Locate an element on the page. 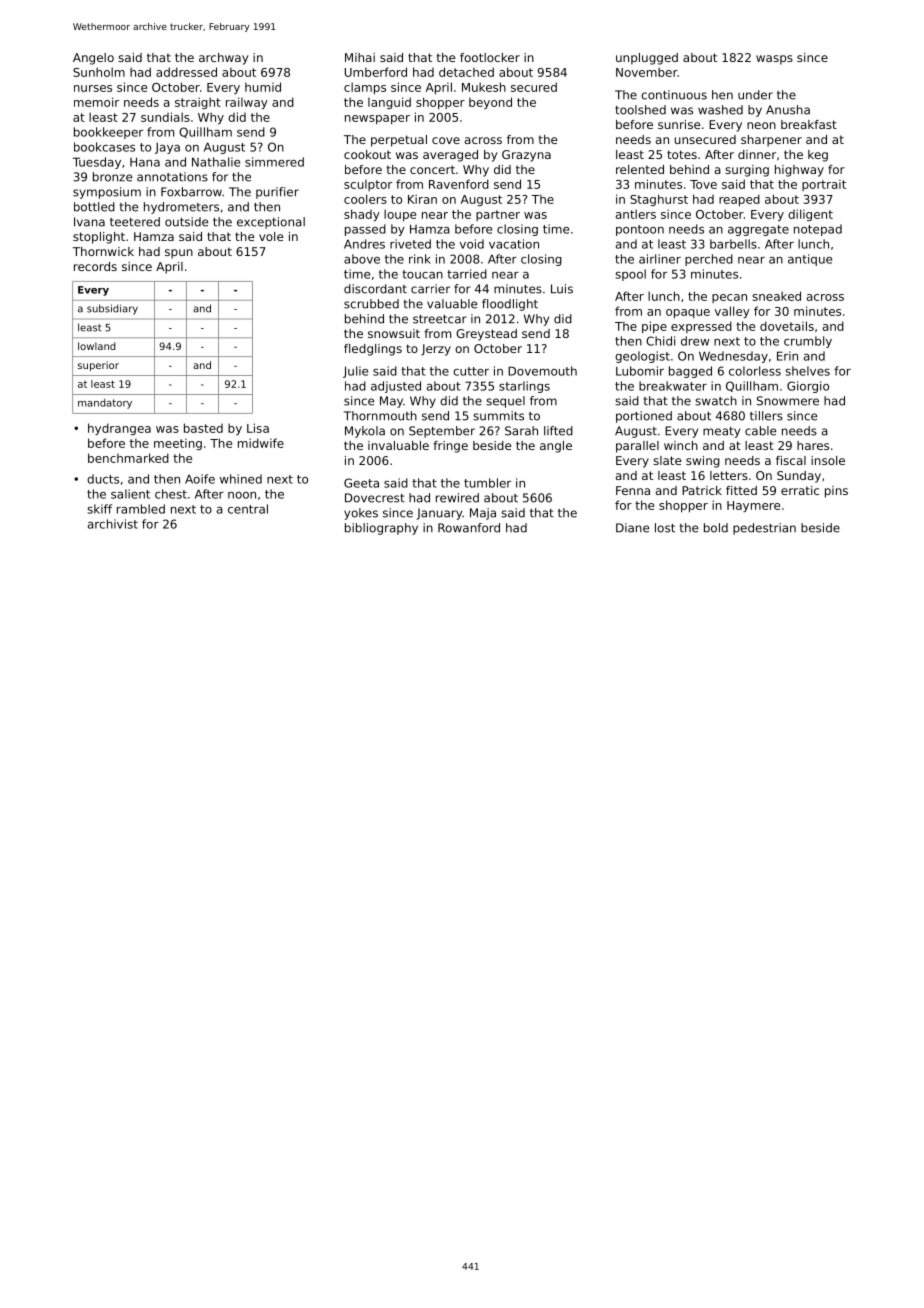 This document has width=924, height=1308. newspaper is located at coordinates (377, 119).
